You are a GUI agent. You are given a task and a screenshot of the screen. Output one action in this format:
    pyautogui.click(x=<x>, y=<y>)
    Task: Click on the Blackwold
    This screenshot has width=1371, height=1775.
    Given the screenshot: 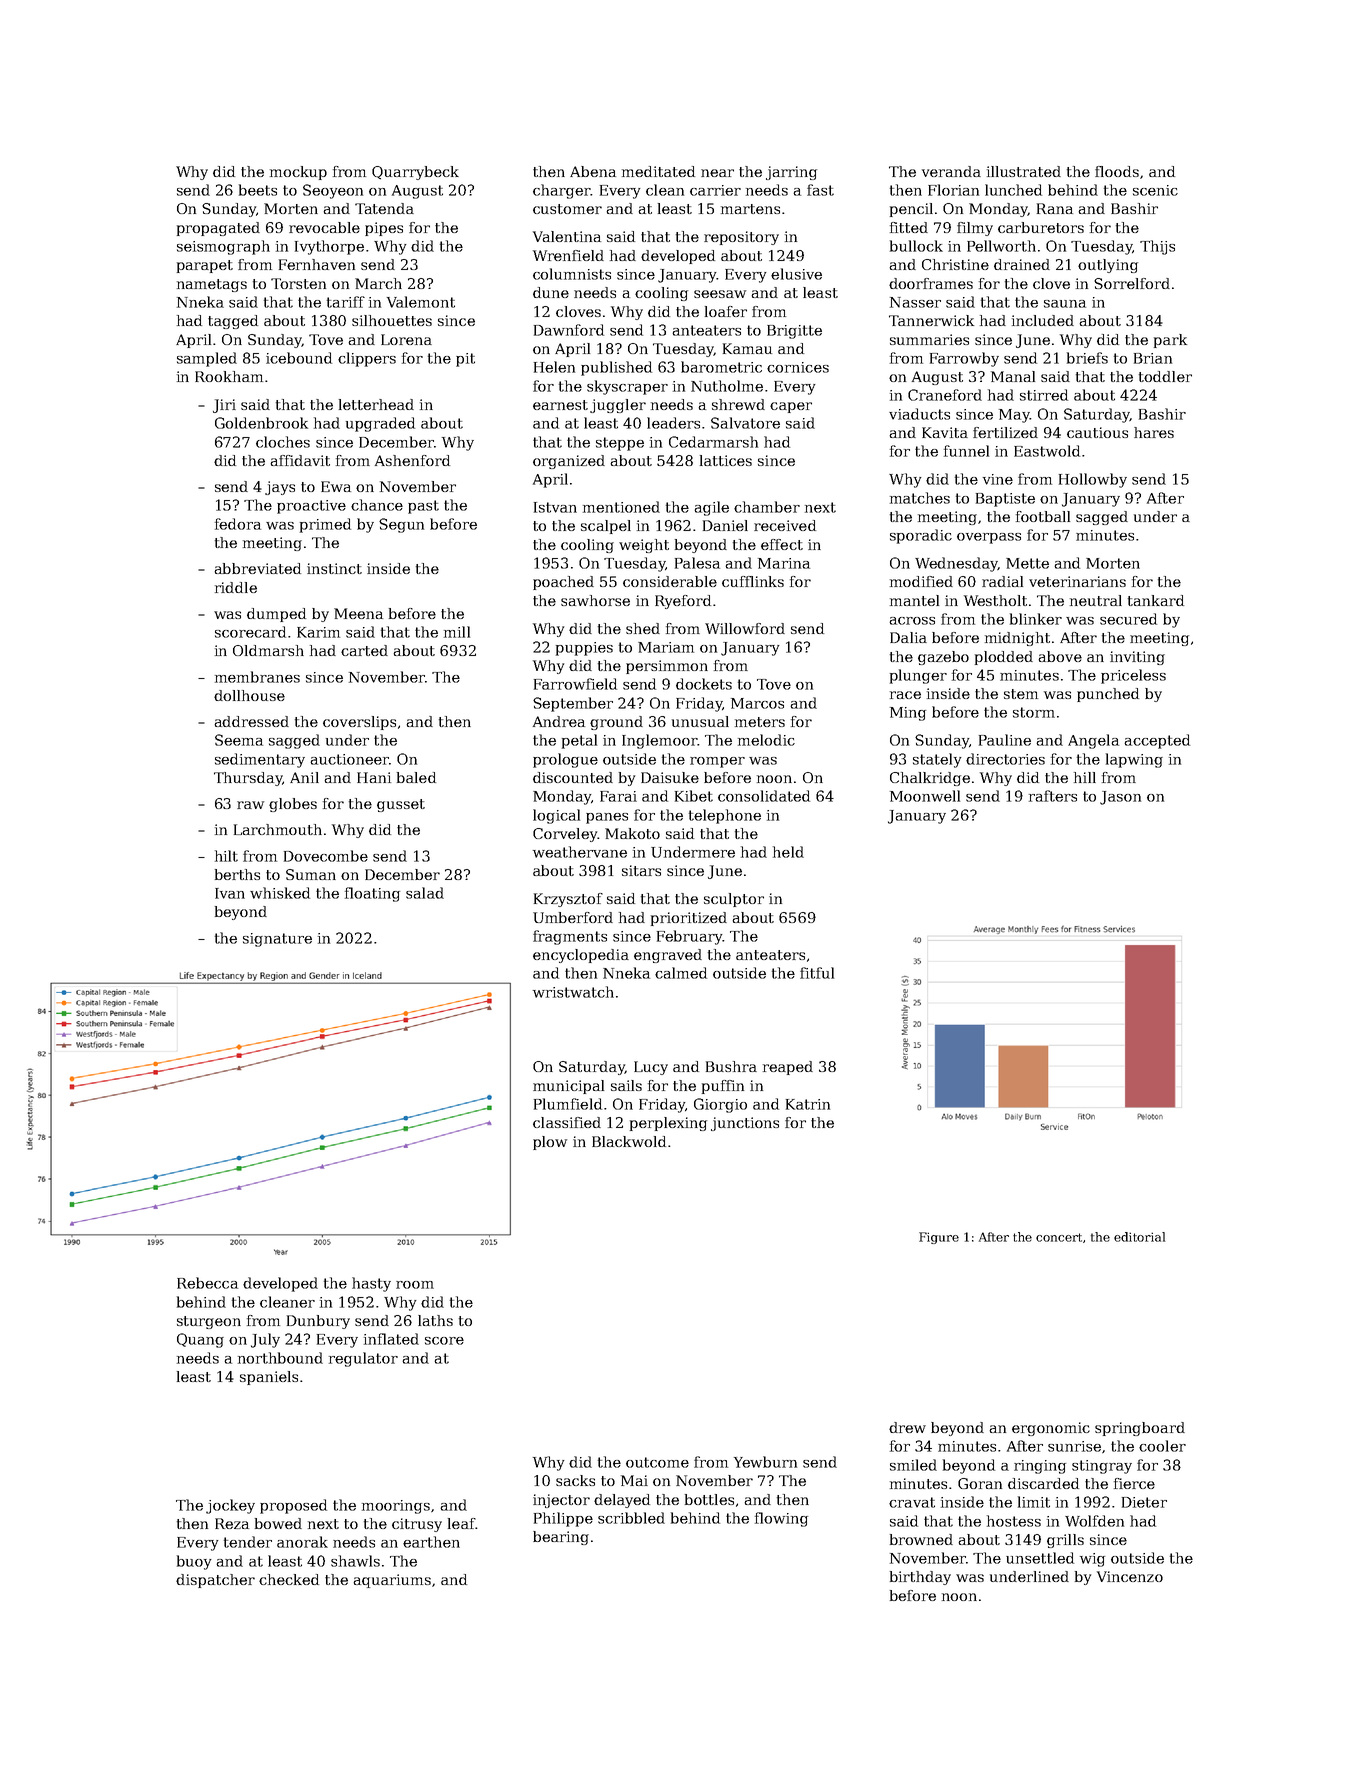 What is the action you would take?
    pyautogui.click(x=629, y=1141)
